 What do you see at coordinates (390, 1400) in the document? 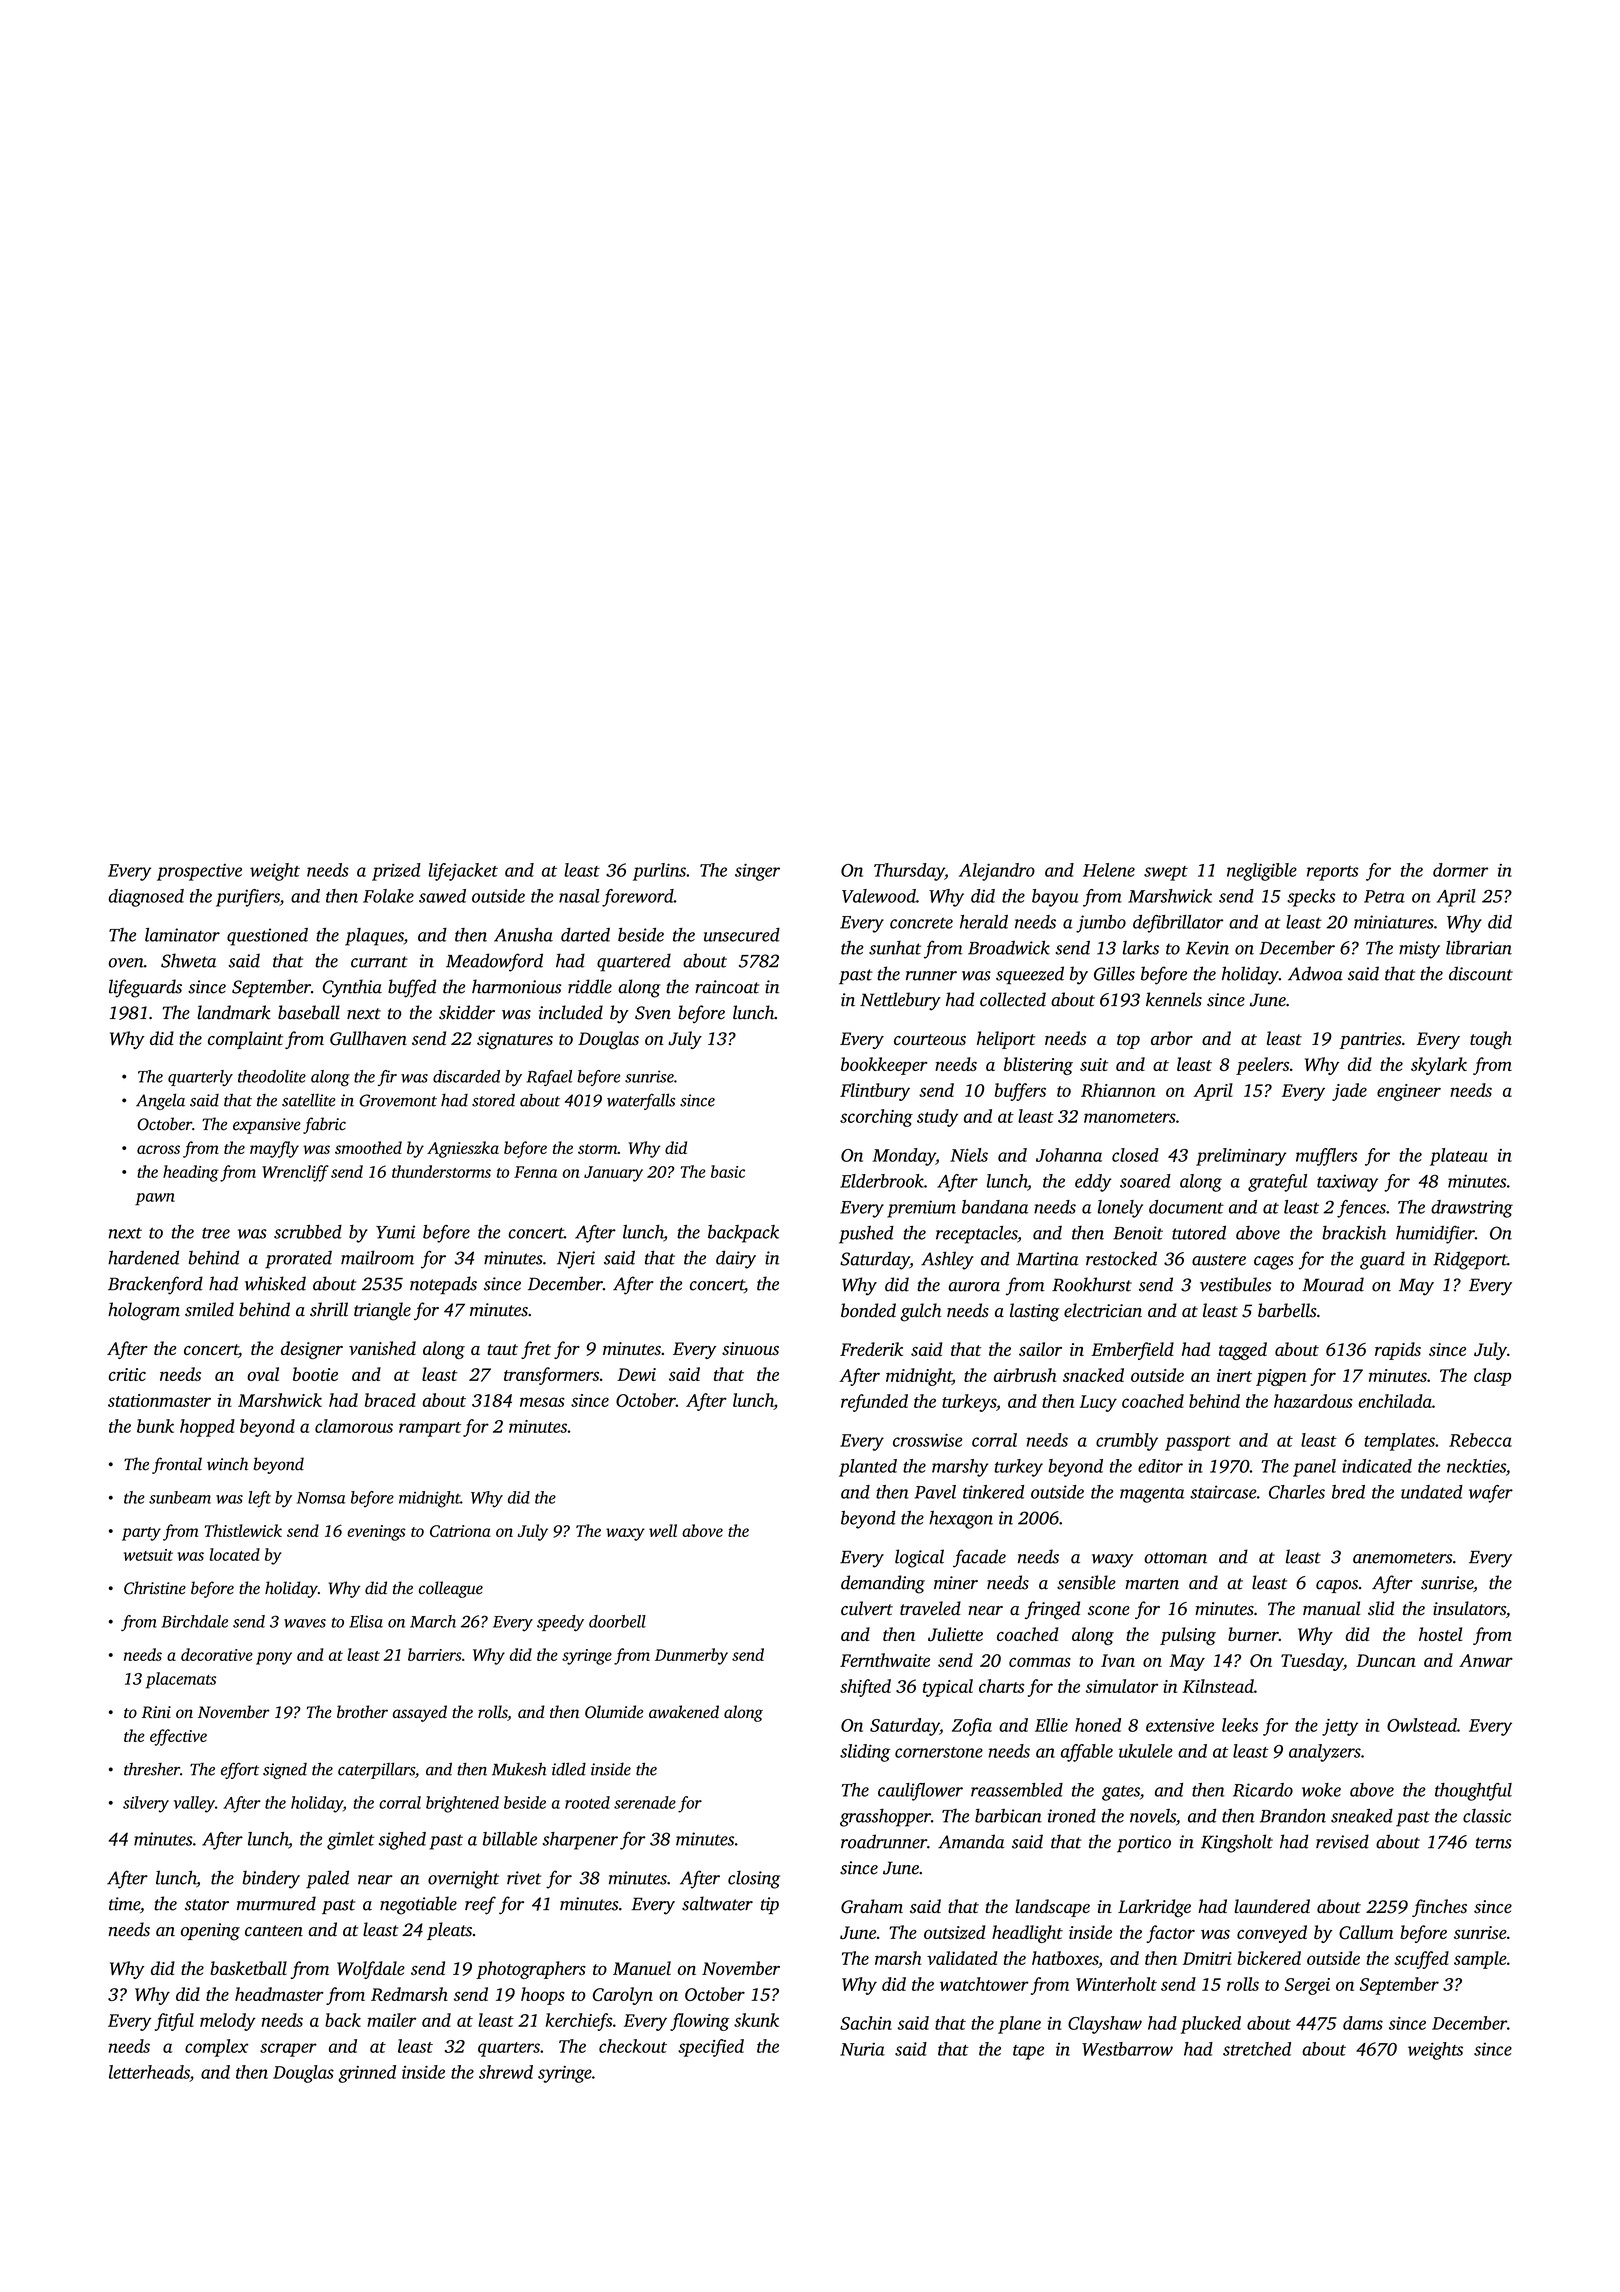
I see `braced` at bounding box center [390, 1400].
